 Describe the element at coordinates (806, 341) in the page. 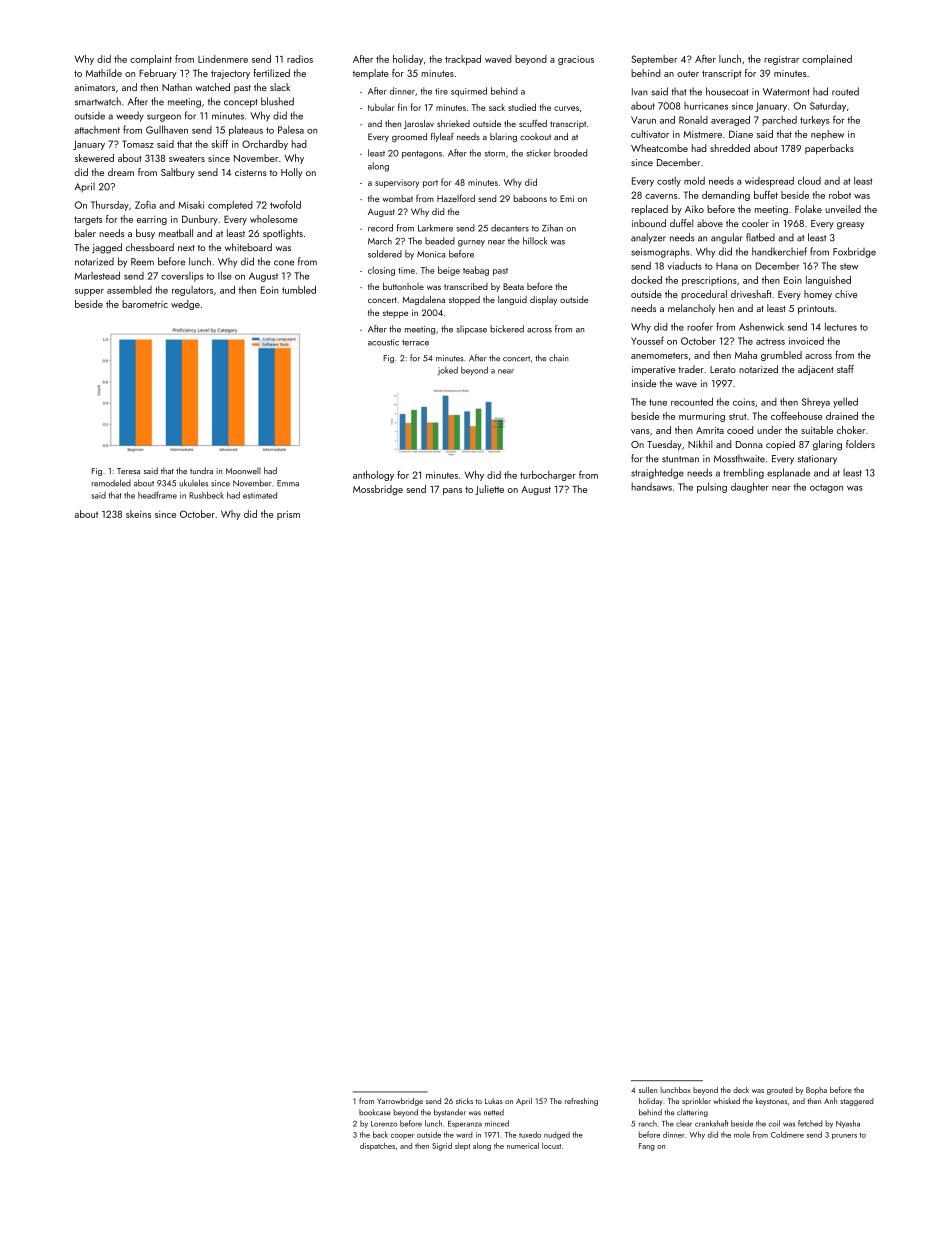

I see `invoiced` at that location.
